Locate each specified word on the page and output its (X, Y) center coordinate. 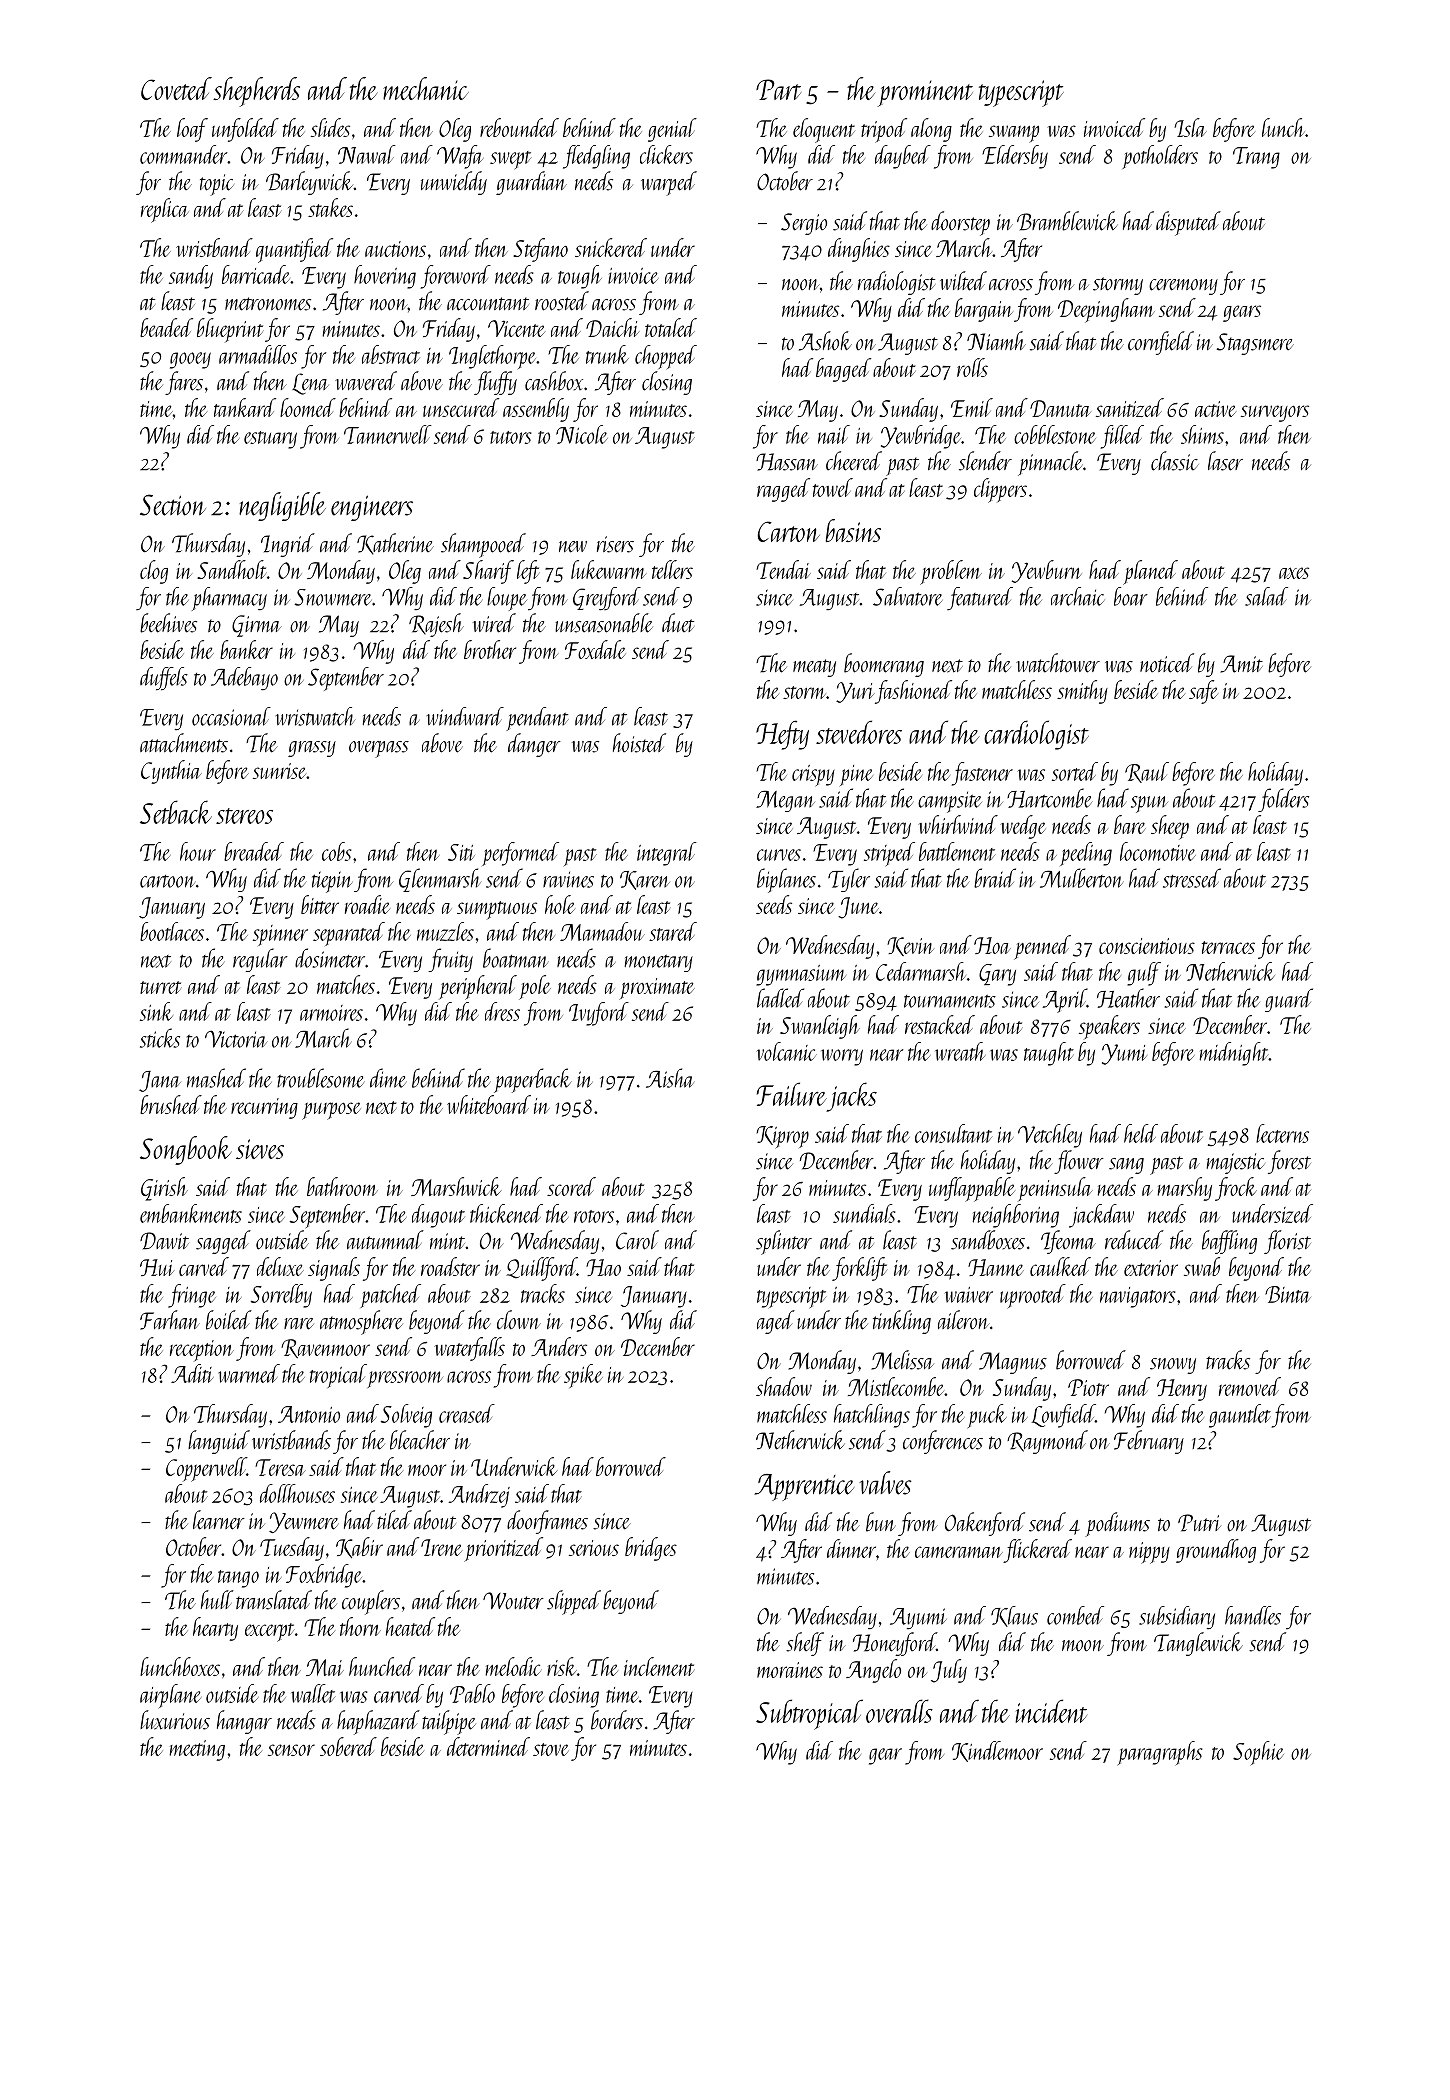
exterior (1151, 1268)
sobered (348, 1746)
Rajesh (436, 625)
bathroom (342, 1186)
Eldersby (1015, 157)
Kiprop (782, 1137)
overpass (379, 749)
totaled (671, 327)
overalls (899, 1711)
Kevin (910, 946)
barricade (256, 274)
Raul (1147, 772)
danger (534, 745)
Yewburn (1047, 571)
